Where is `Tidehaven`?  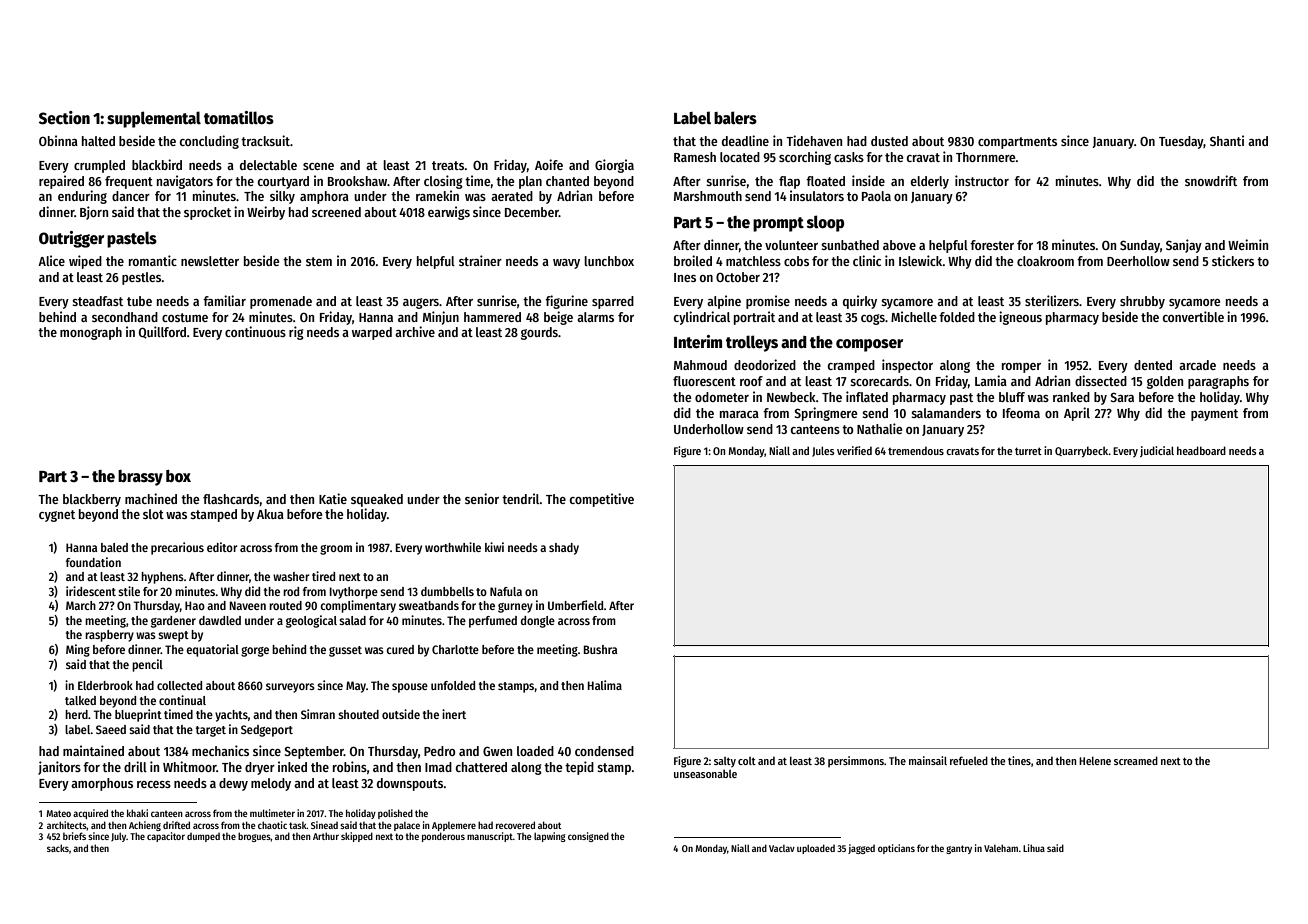
Tidehaven is located at coordinates (814, 140).
